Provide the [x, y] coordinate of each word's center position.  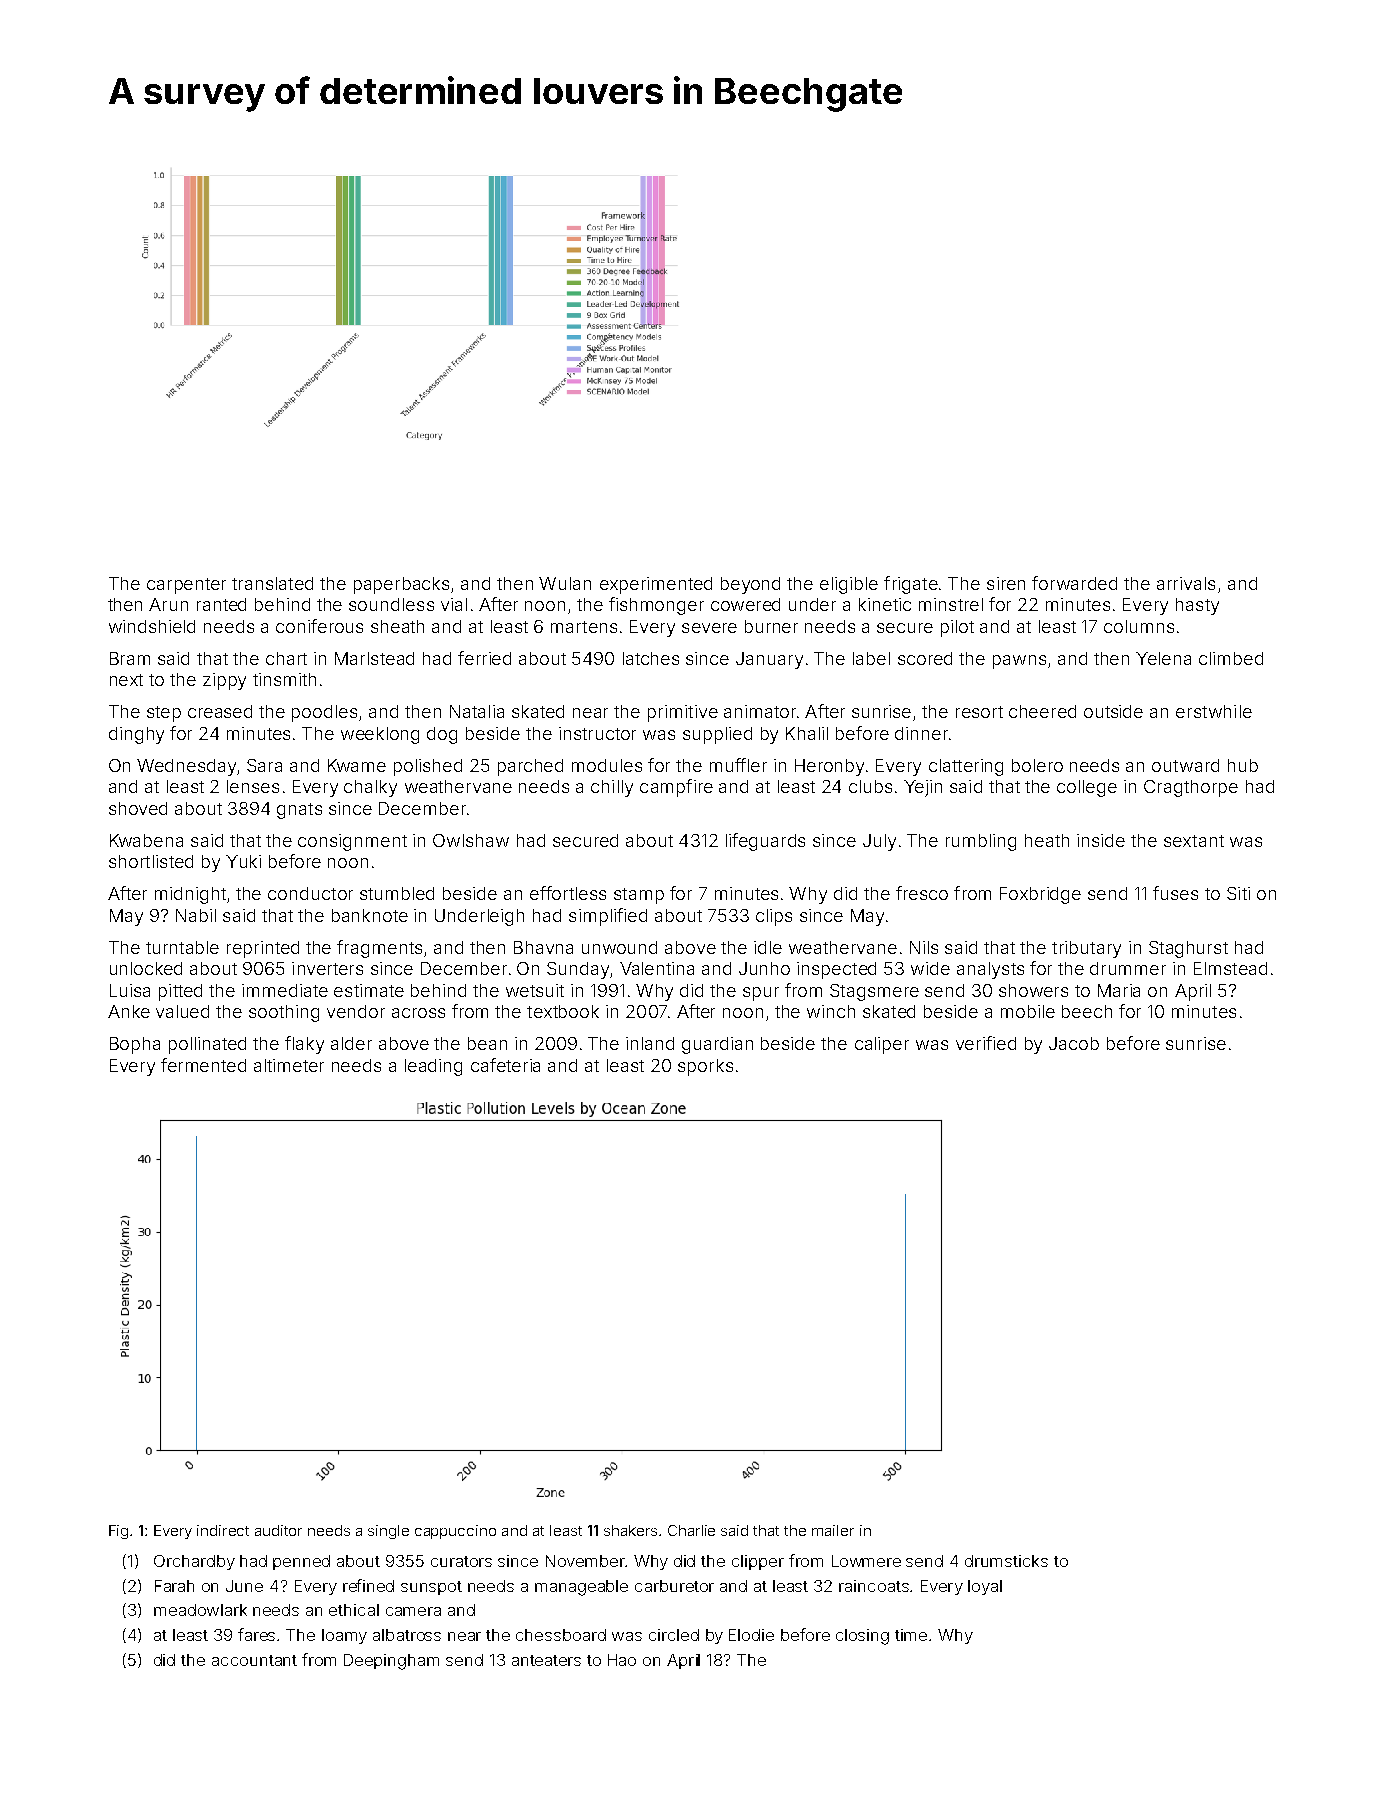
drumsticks [1006, 1561]
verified [986, 1043]
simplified [608, 917]
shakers [630, 1530]
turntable [182, 947]
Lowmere [866, 1561]
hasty [1197, 606]
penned [301, 1562]
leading [433, 1067]
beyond [750, 585]
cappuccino [455, 1532]
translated [272, 583]
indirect [223, 1530]
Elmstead [1230, 968]
